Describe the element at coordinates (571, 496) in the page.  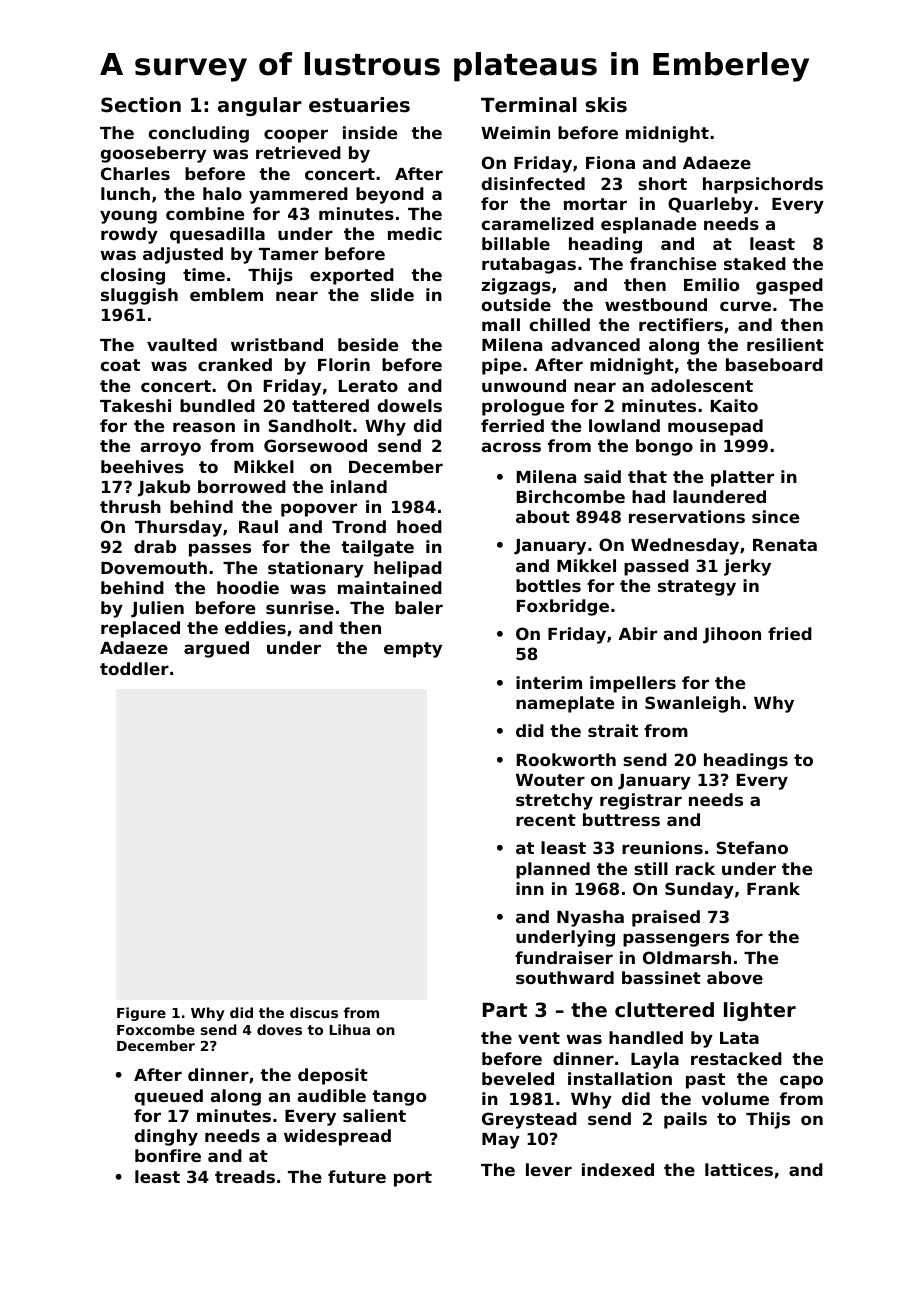
I see `Birchcombe` at that location.
